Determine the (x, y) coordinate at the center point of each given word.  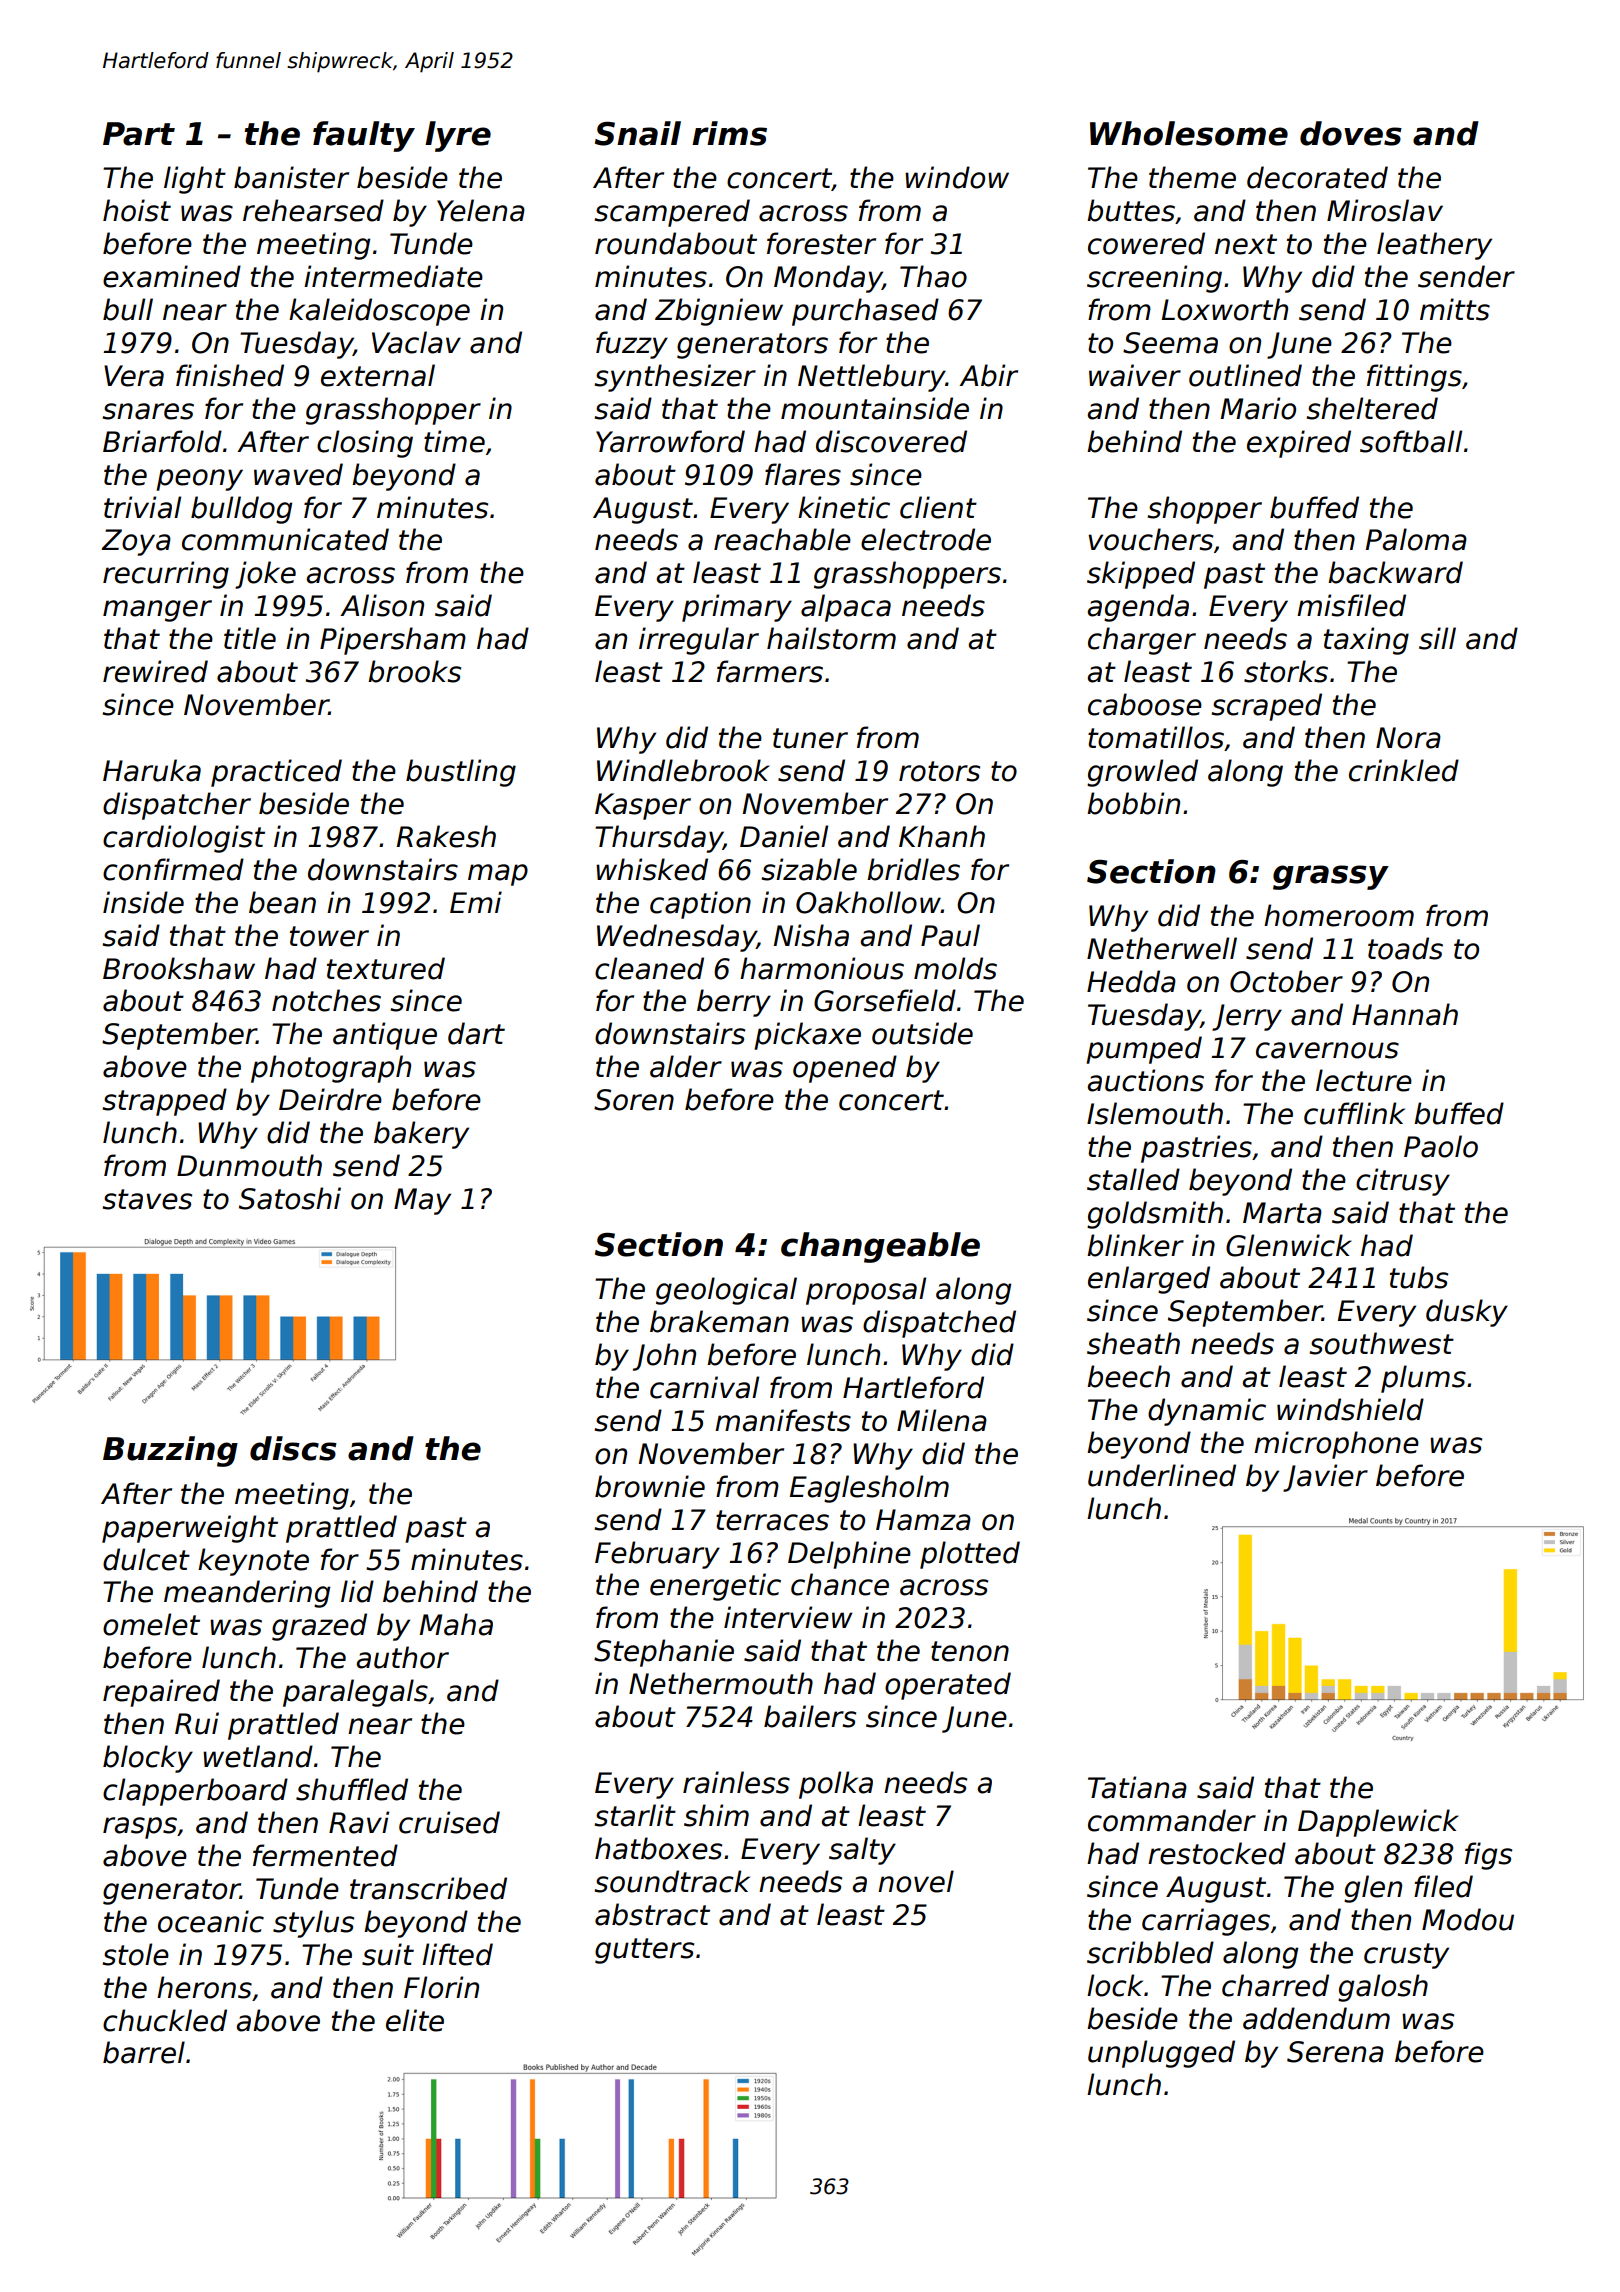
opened (845, 1069)
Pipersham (393, 641)
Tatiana (1137, 1787)
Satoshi (290, 1198)
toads (1405, 948)
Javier (1325, 1478)
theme (1192, 177)
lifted (457, 1954)
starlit (635, 1815)
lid (357, 1591)
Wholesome (1189, 133)
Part (139, 134)
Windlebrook (683, 770)
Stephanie (664, 1653)
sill (1437, 638)
